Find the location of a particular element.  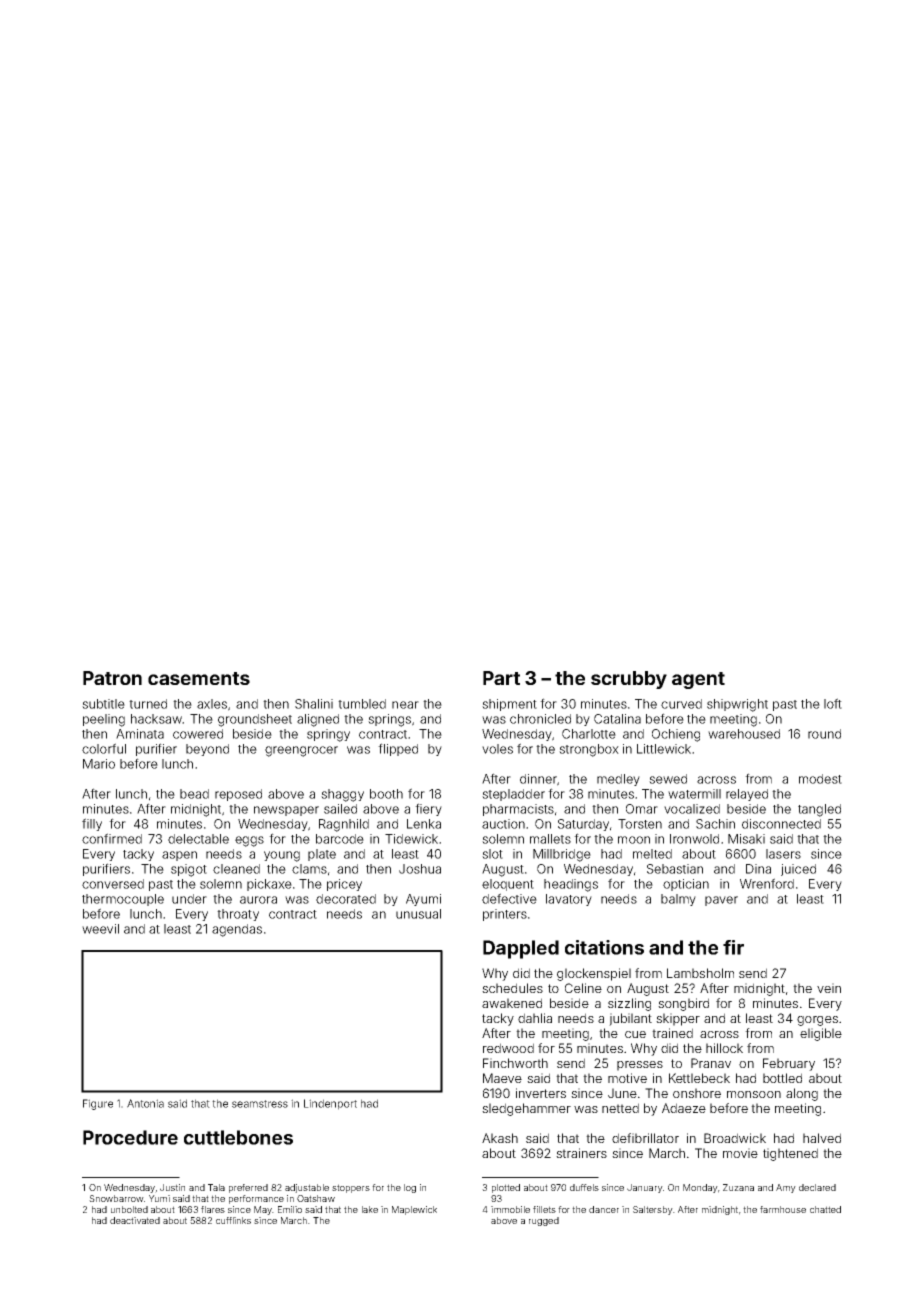

Dina is located at coordinates (758, 869).
